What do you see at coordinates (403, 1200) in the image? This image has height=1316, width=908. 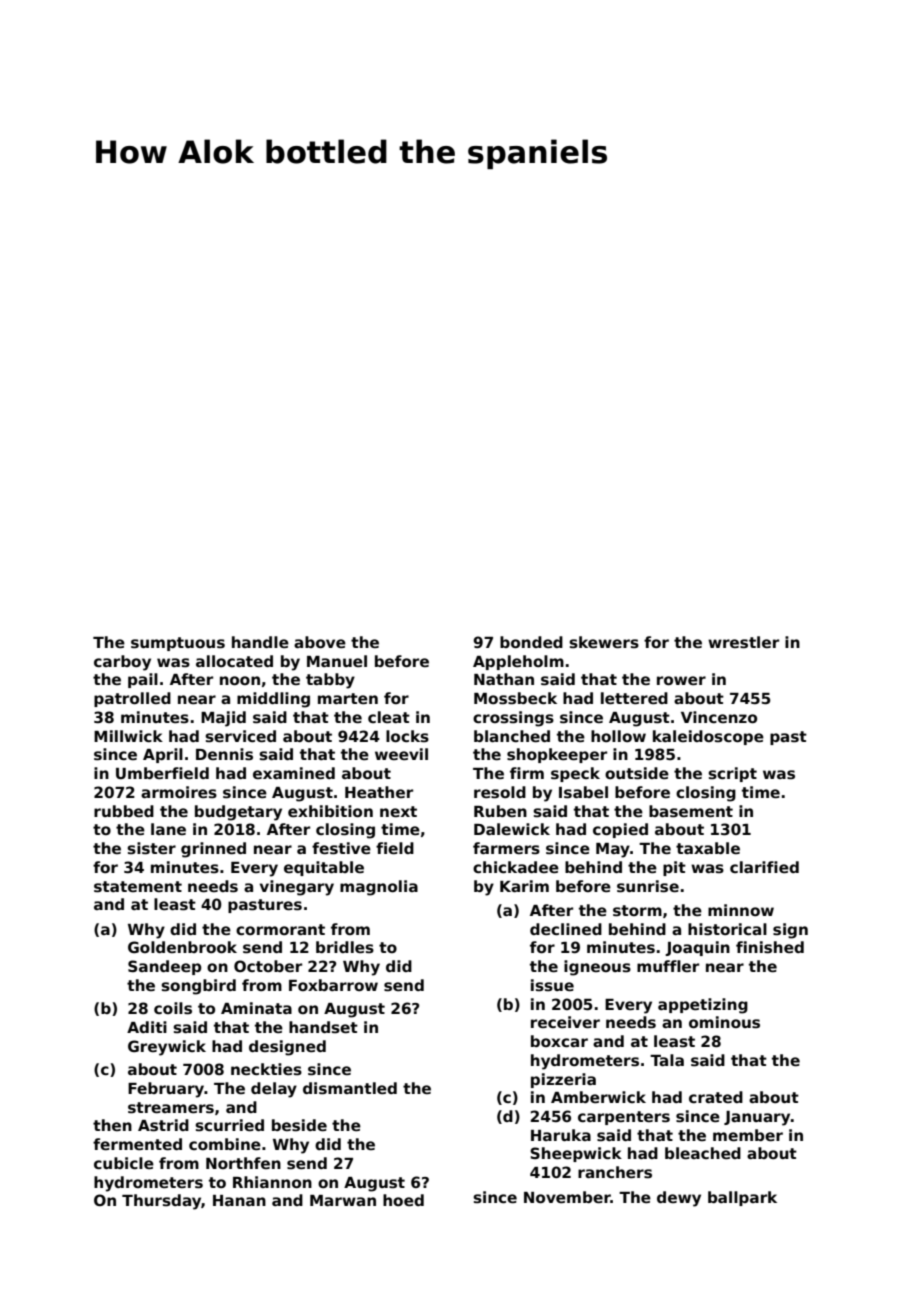 I see `hoed` at bounding box center [403, 1200].
